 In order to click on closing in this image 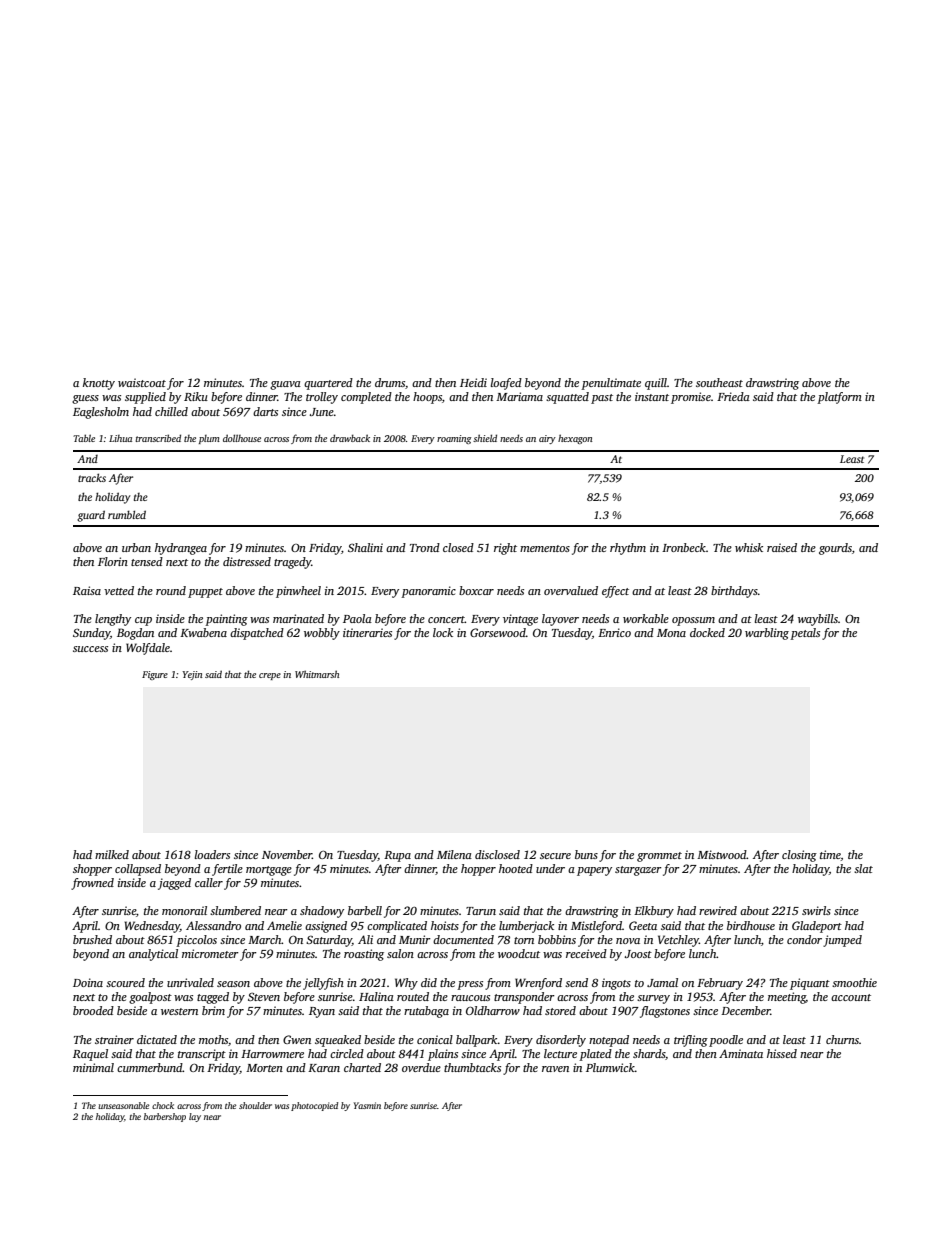, I will do `click(799, 856)`.
